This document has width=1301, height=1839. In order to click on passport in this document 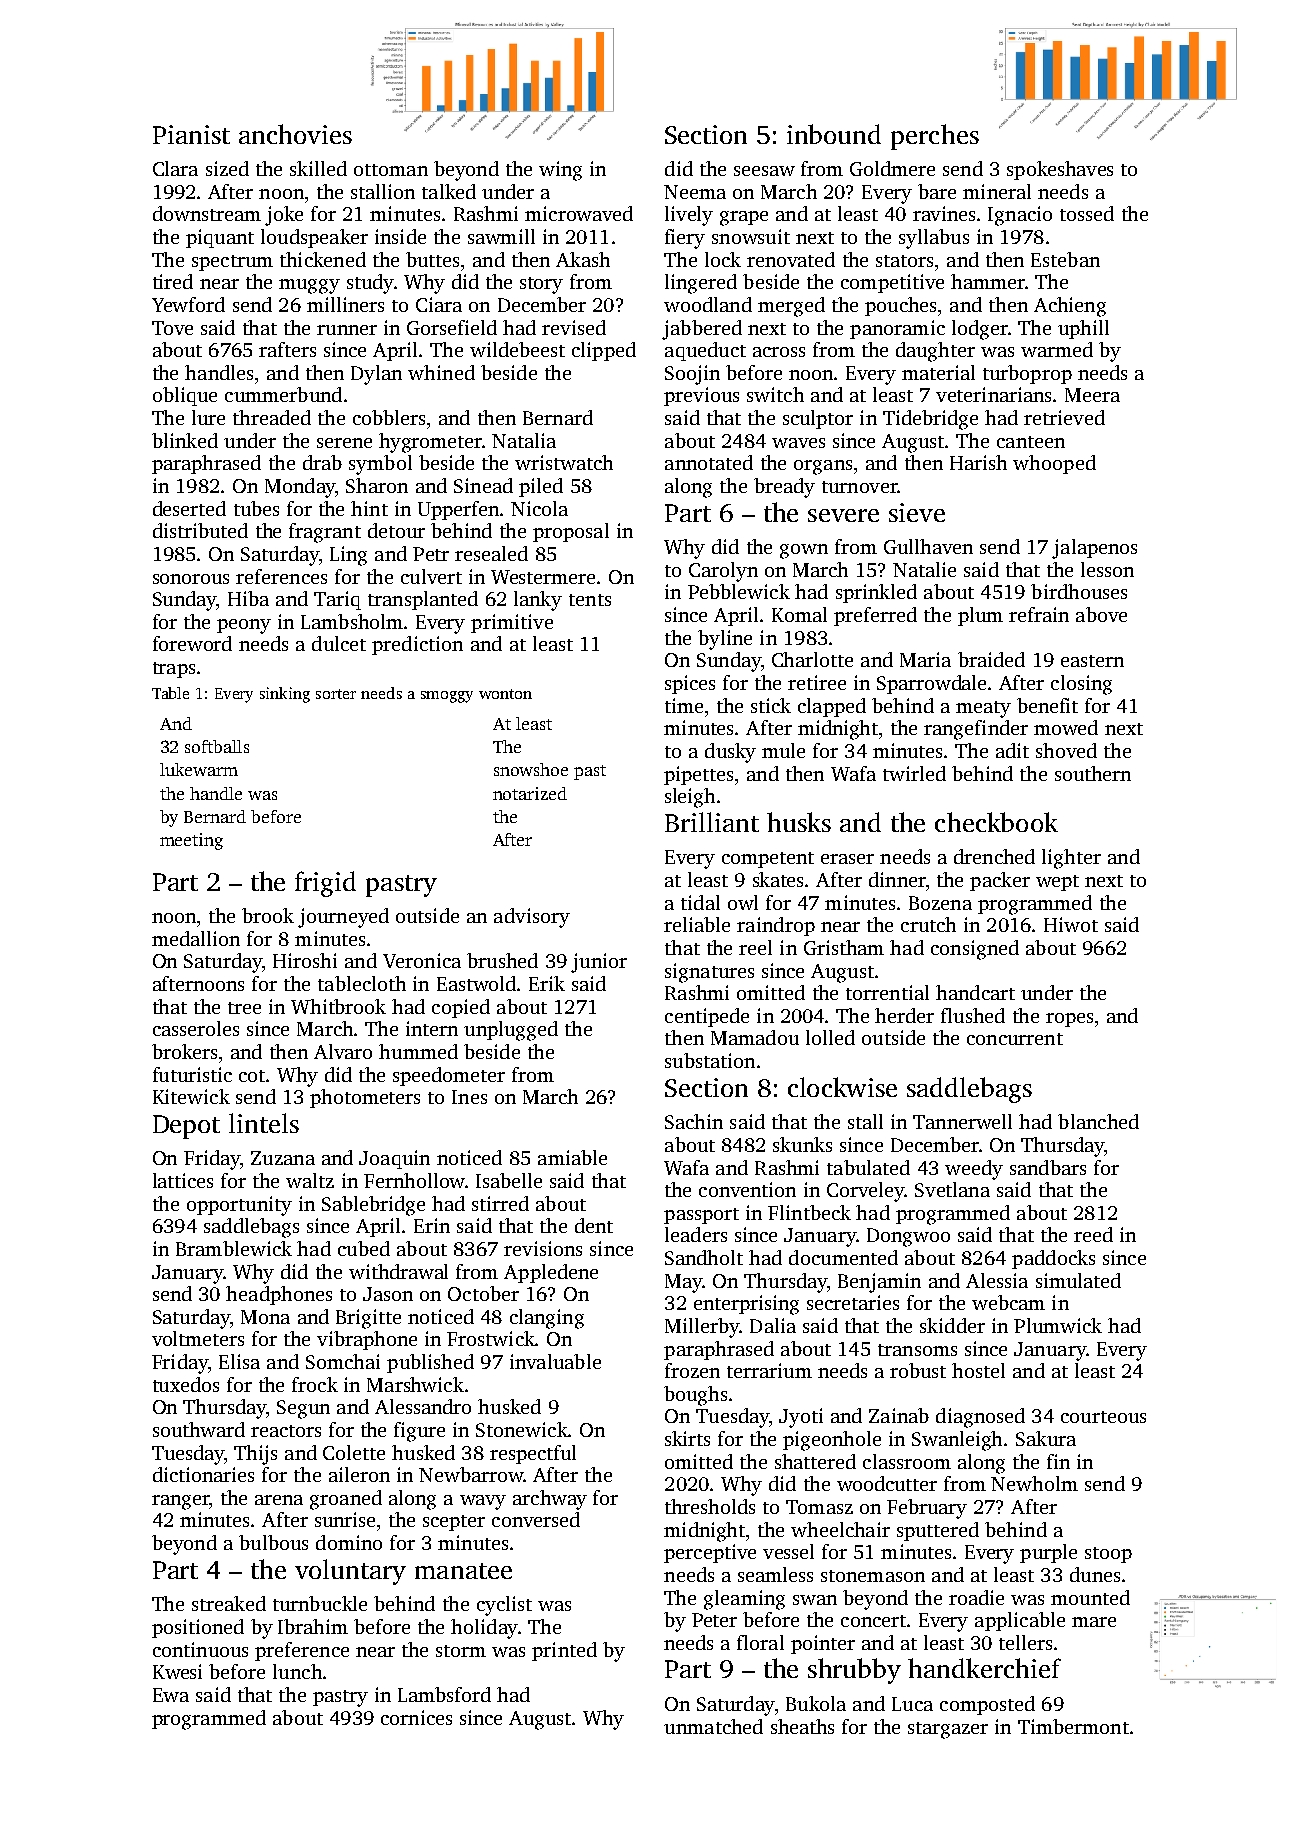, I will do `click(701, 1216)`.
